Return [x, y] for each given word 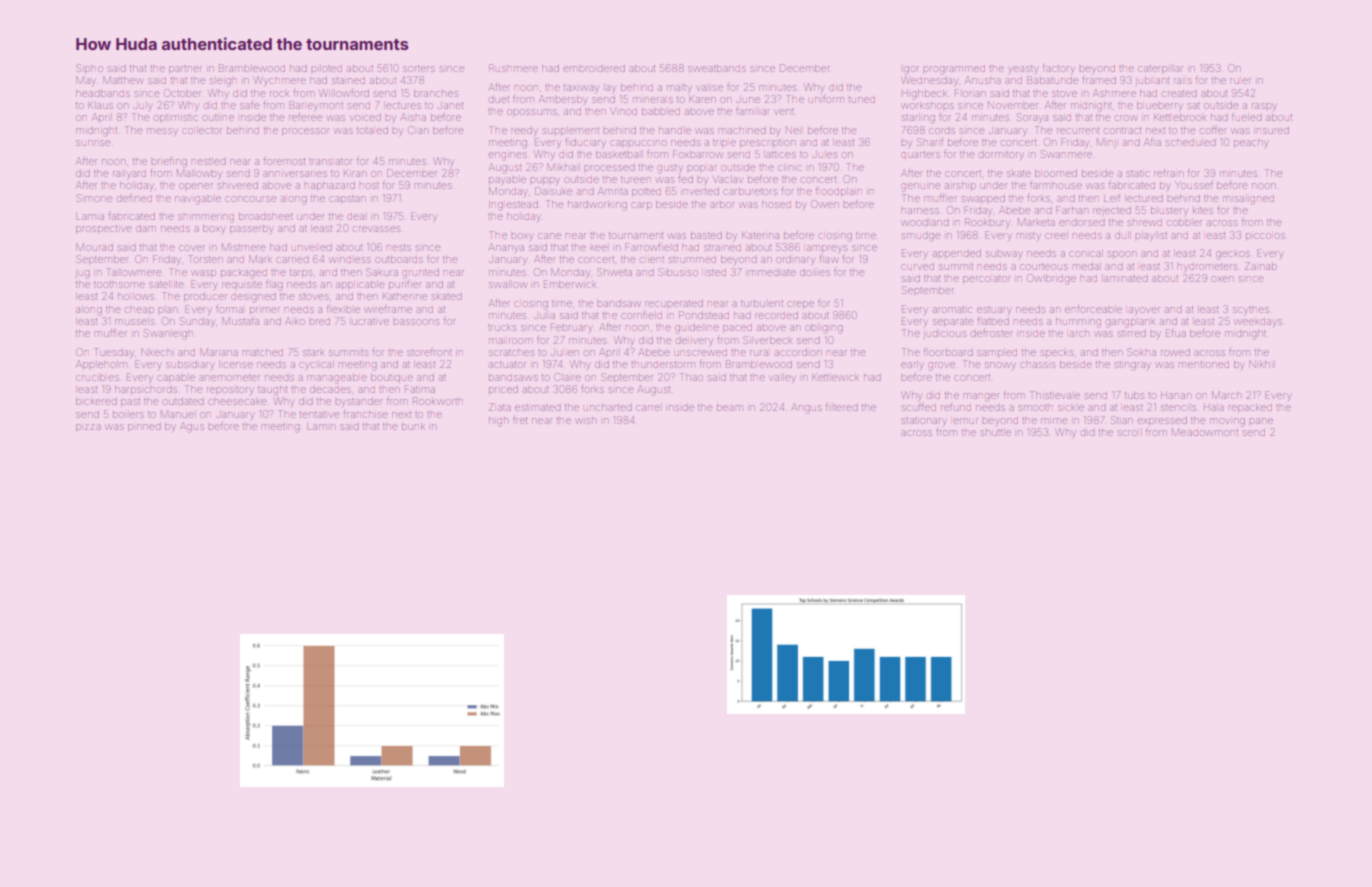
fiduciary [585, 142]
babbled [661, 111]
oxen [1222, 279]
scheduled [1191, 142]
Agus [192, 427]
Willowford [344, 93]
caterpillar [1160, 69]
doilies [815, 272]
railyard [129, 174]
